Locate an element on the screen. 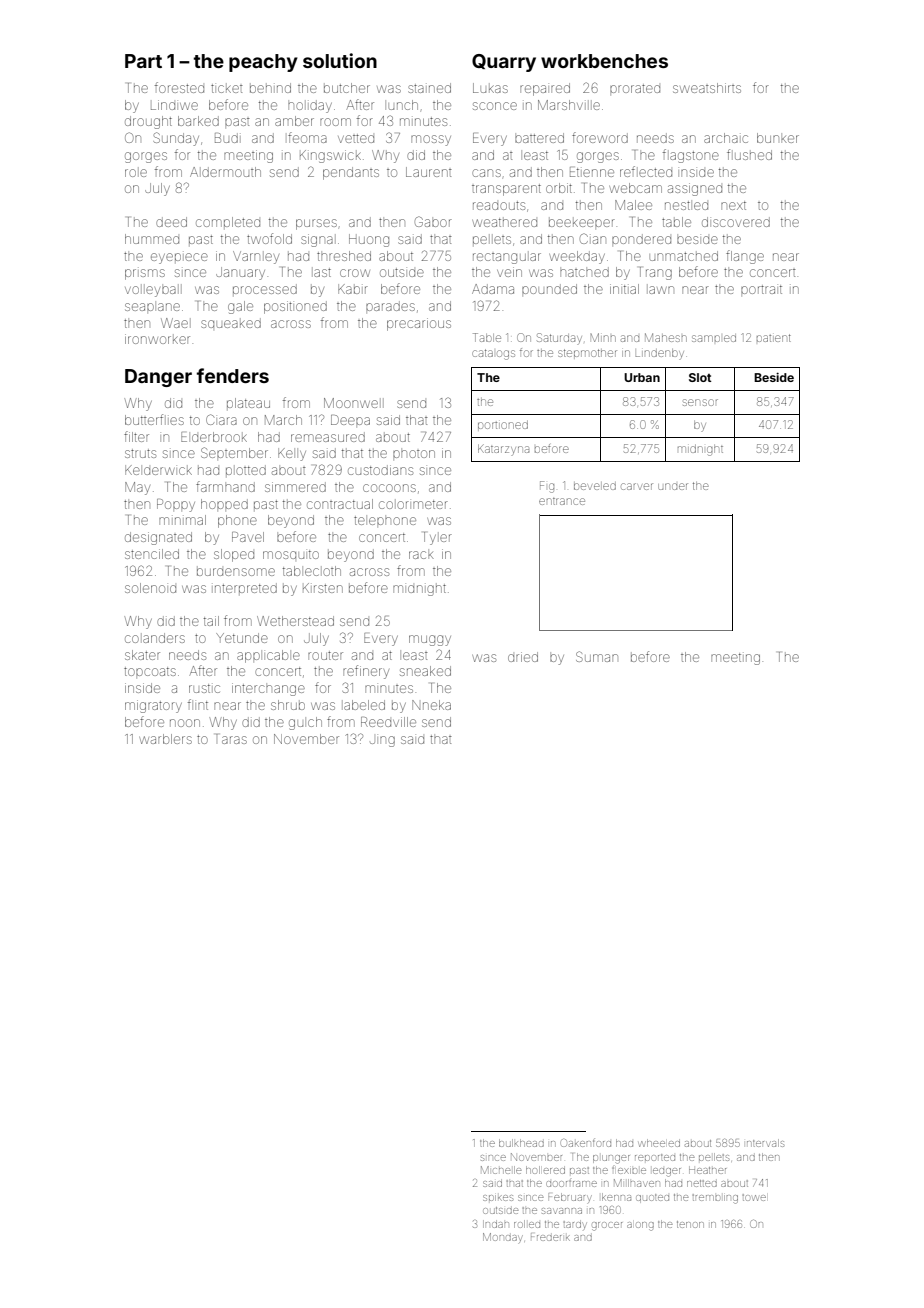  positioned is located at coordinates (295, 307).
